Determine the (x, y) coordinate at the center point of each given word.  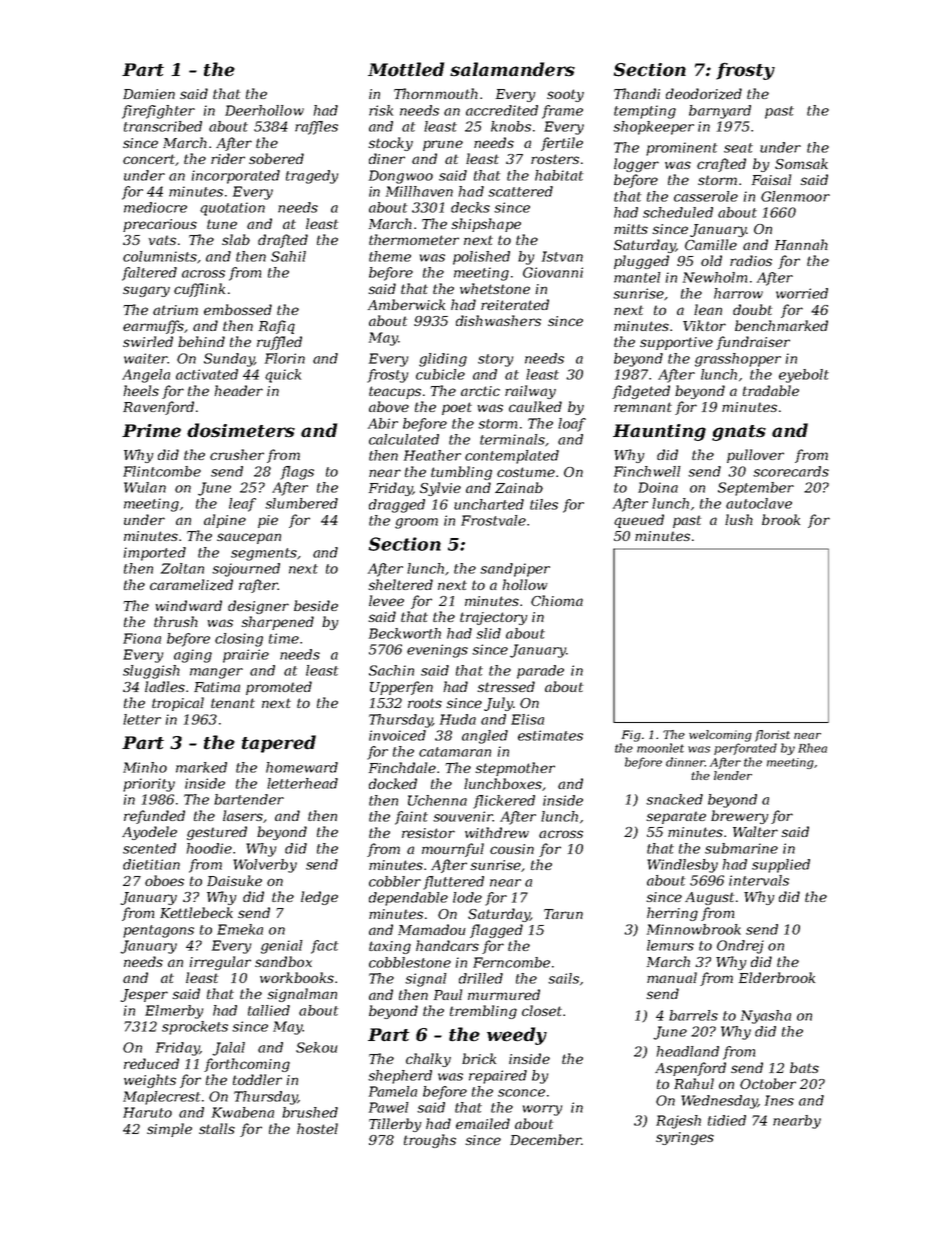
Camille (711, 244)
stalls (217, 1128)
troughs (430, 1141)
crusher (237, 454)
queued (639, 521)
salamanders (512, 69)
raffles (316, 128)
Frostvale (493, 520)
